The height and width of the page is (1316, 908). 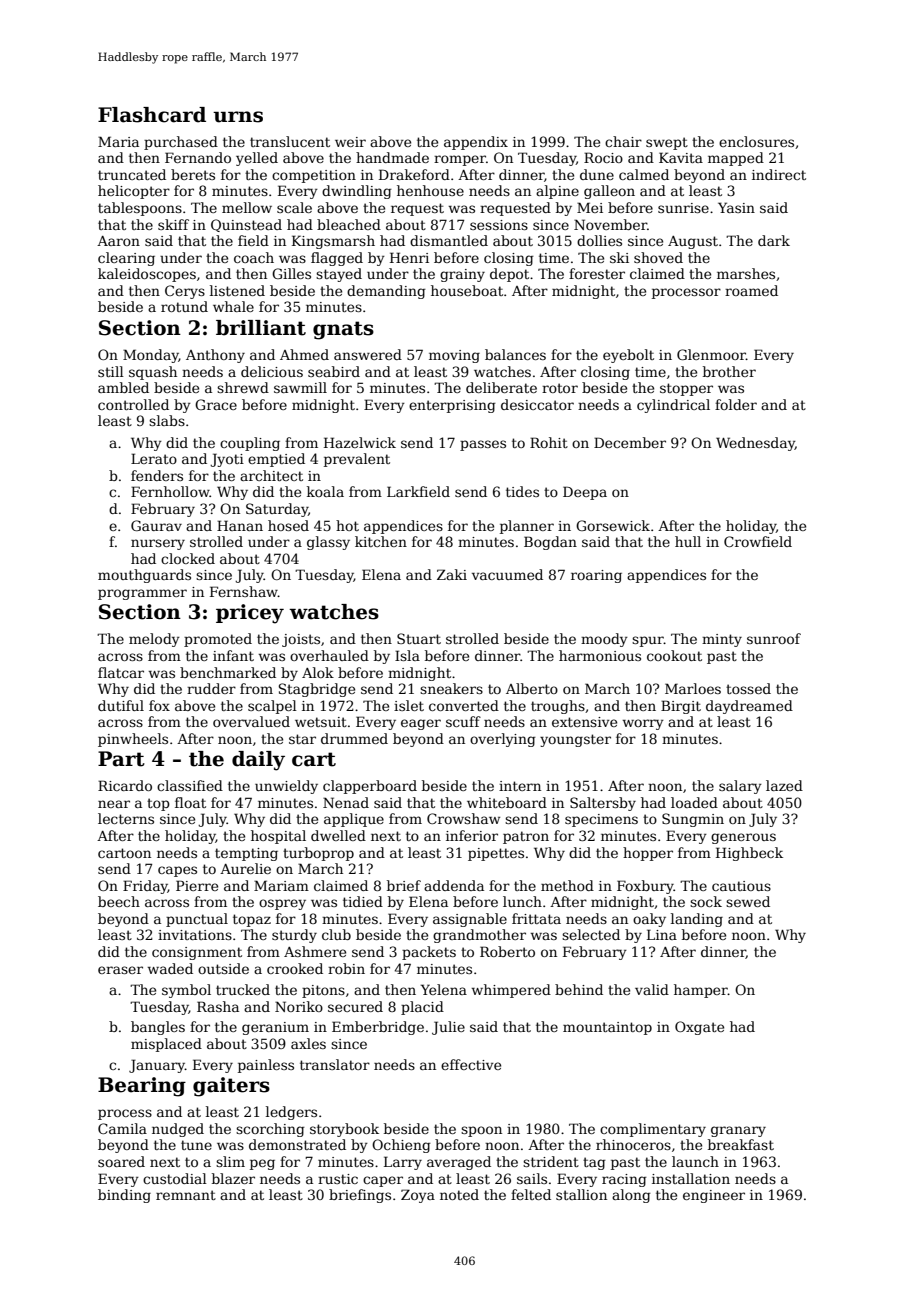 What do you see at coordinates (774, 638) in the page?
I see `sunroof` at bounding box center [774, 638].
